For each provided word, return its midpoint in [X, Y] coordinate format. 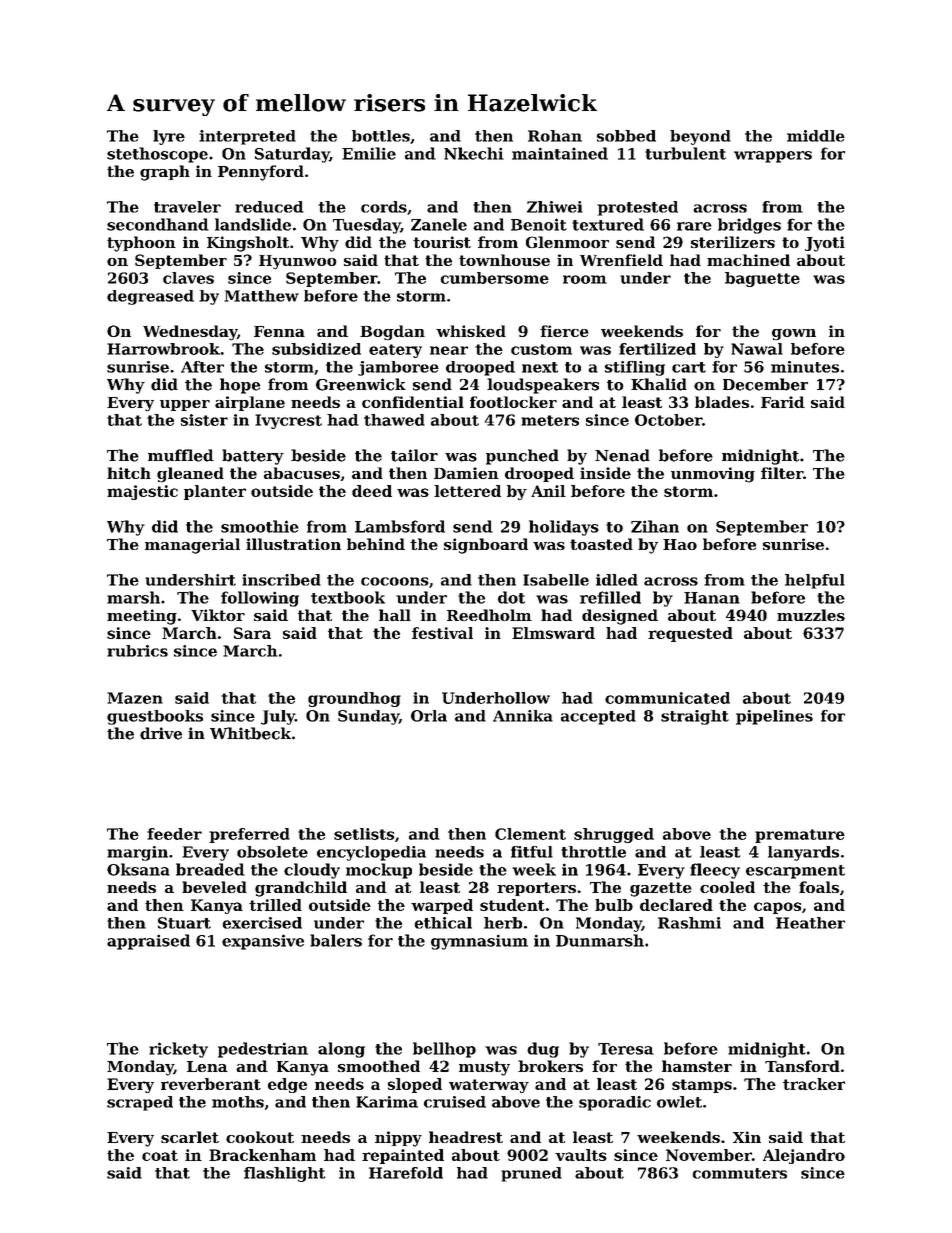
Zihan [655, 526]
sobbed [626, 136]
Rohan [555, 136]
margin [137, 853]
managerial [192, 546]
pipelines [774, 717]
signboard [486, 546]
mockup [379, 871]
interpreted [247, 137]
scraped [140, 1103]
